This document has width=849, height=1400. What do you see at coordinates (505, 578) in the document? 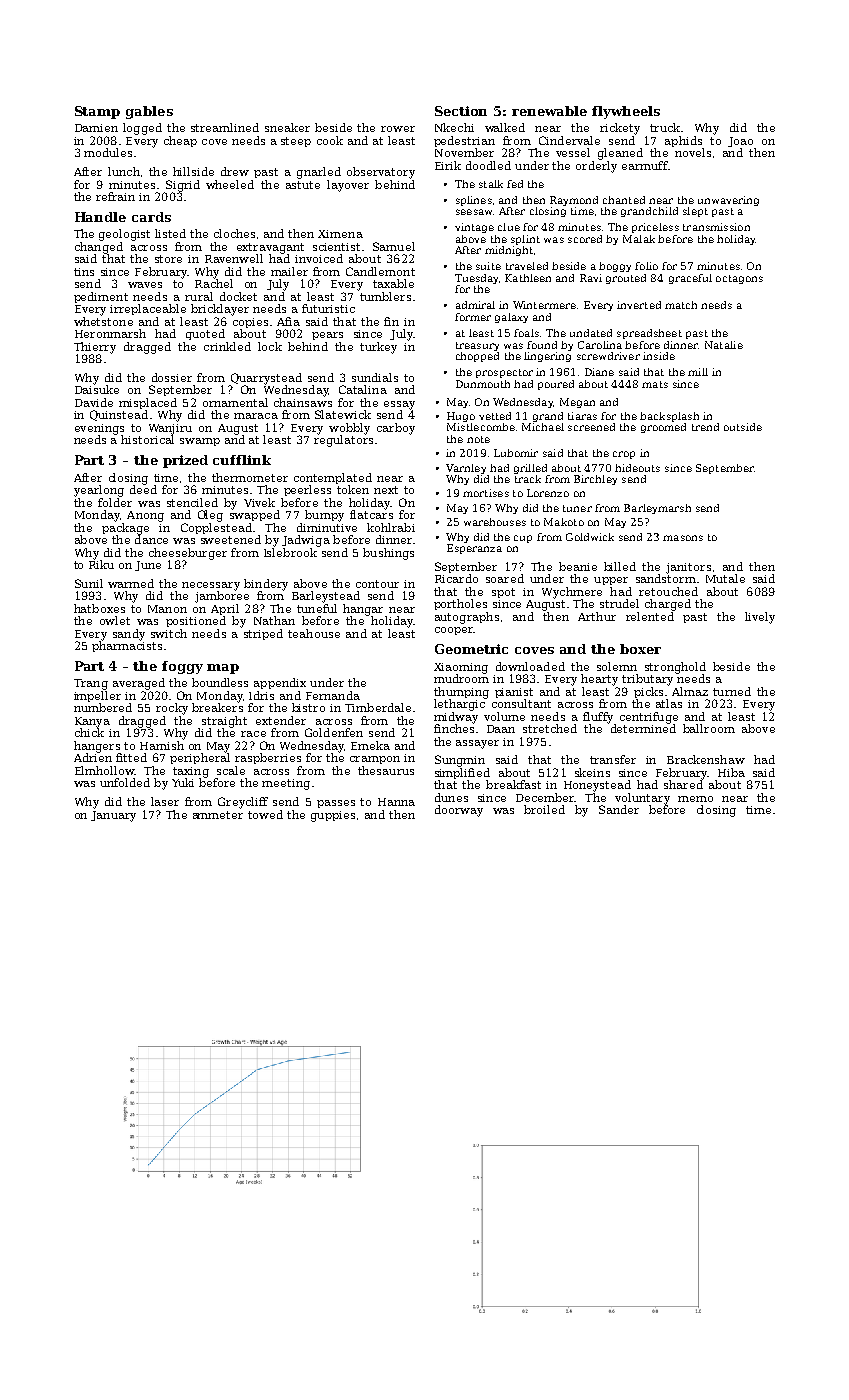
I see `soared` at bounding box center [505, 578].
